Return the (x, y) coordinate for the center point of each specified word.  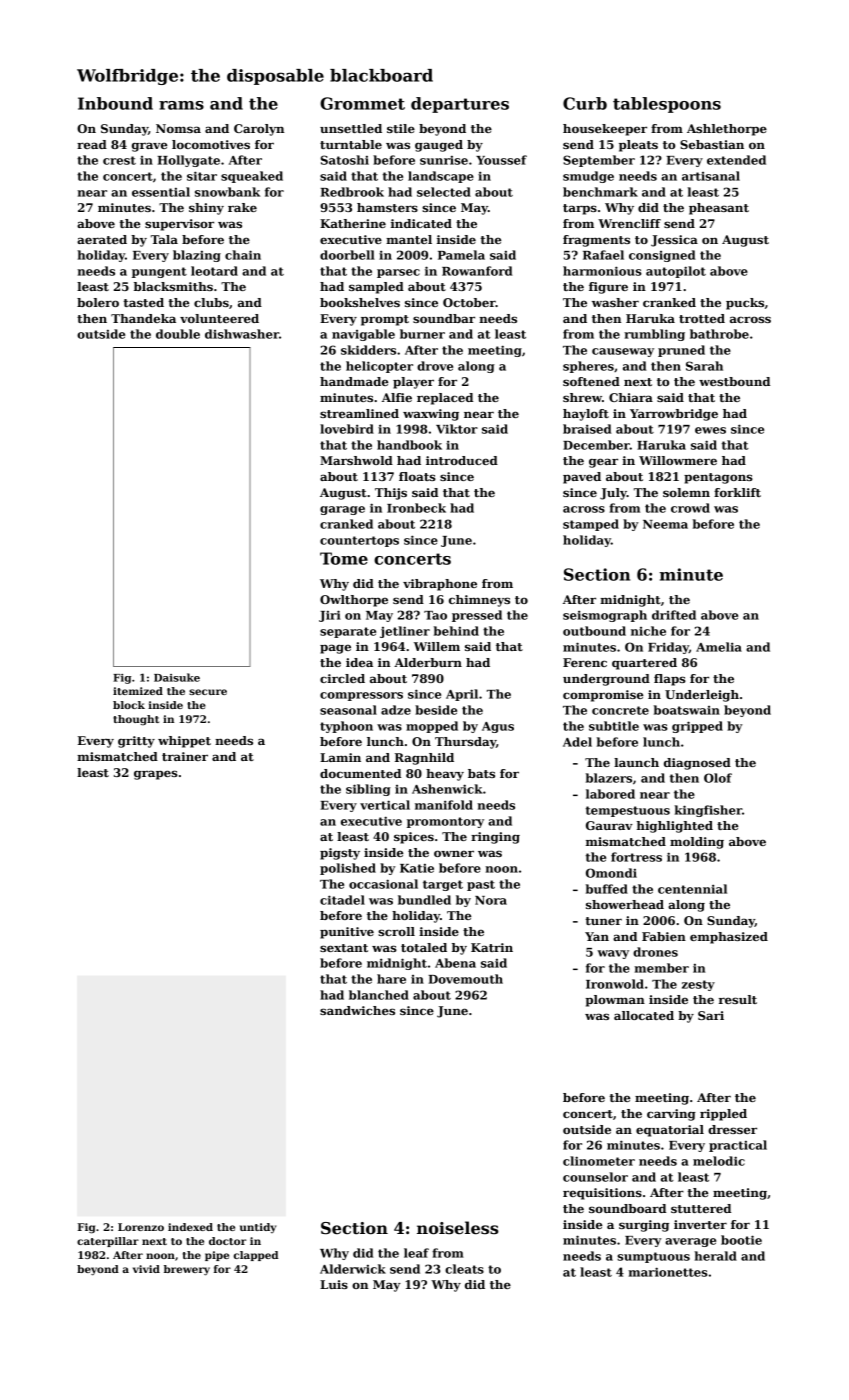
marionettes (668, 1272)
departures (460, 105)
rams (181, 105)
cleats (464, 1269)
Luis (334, 1284)
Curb (585, 103)
